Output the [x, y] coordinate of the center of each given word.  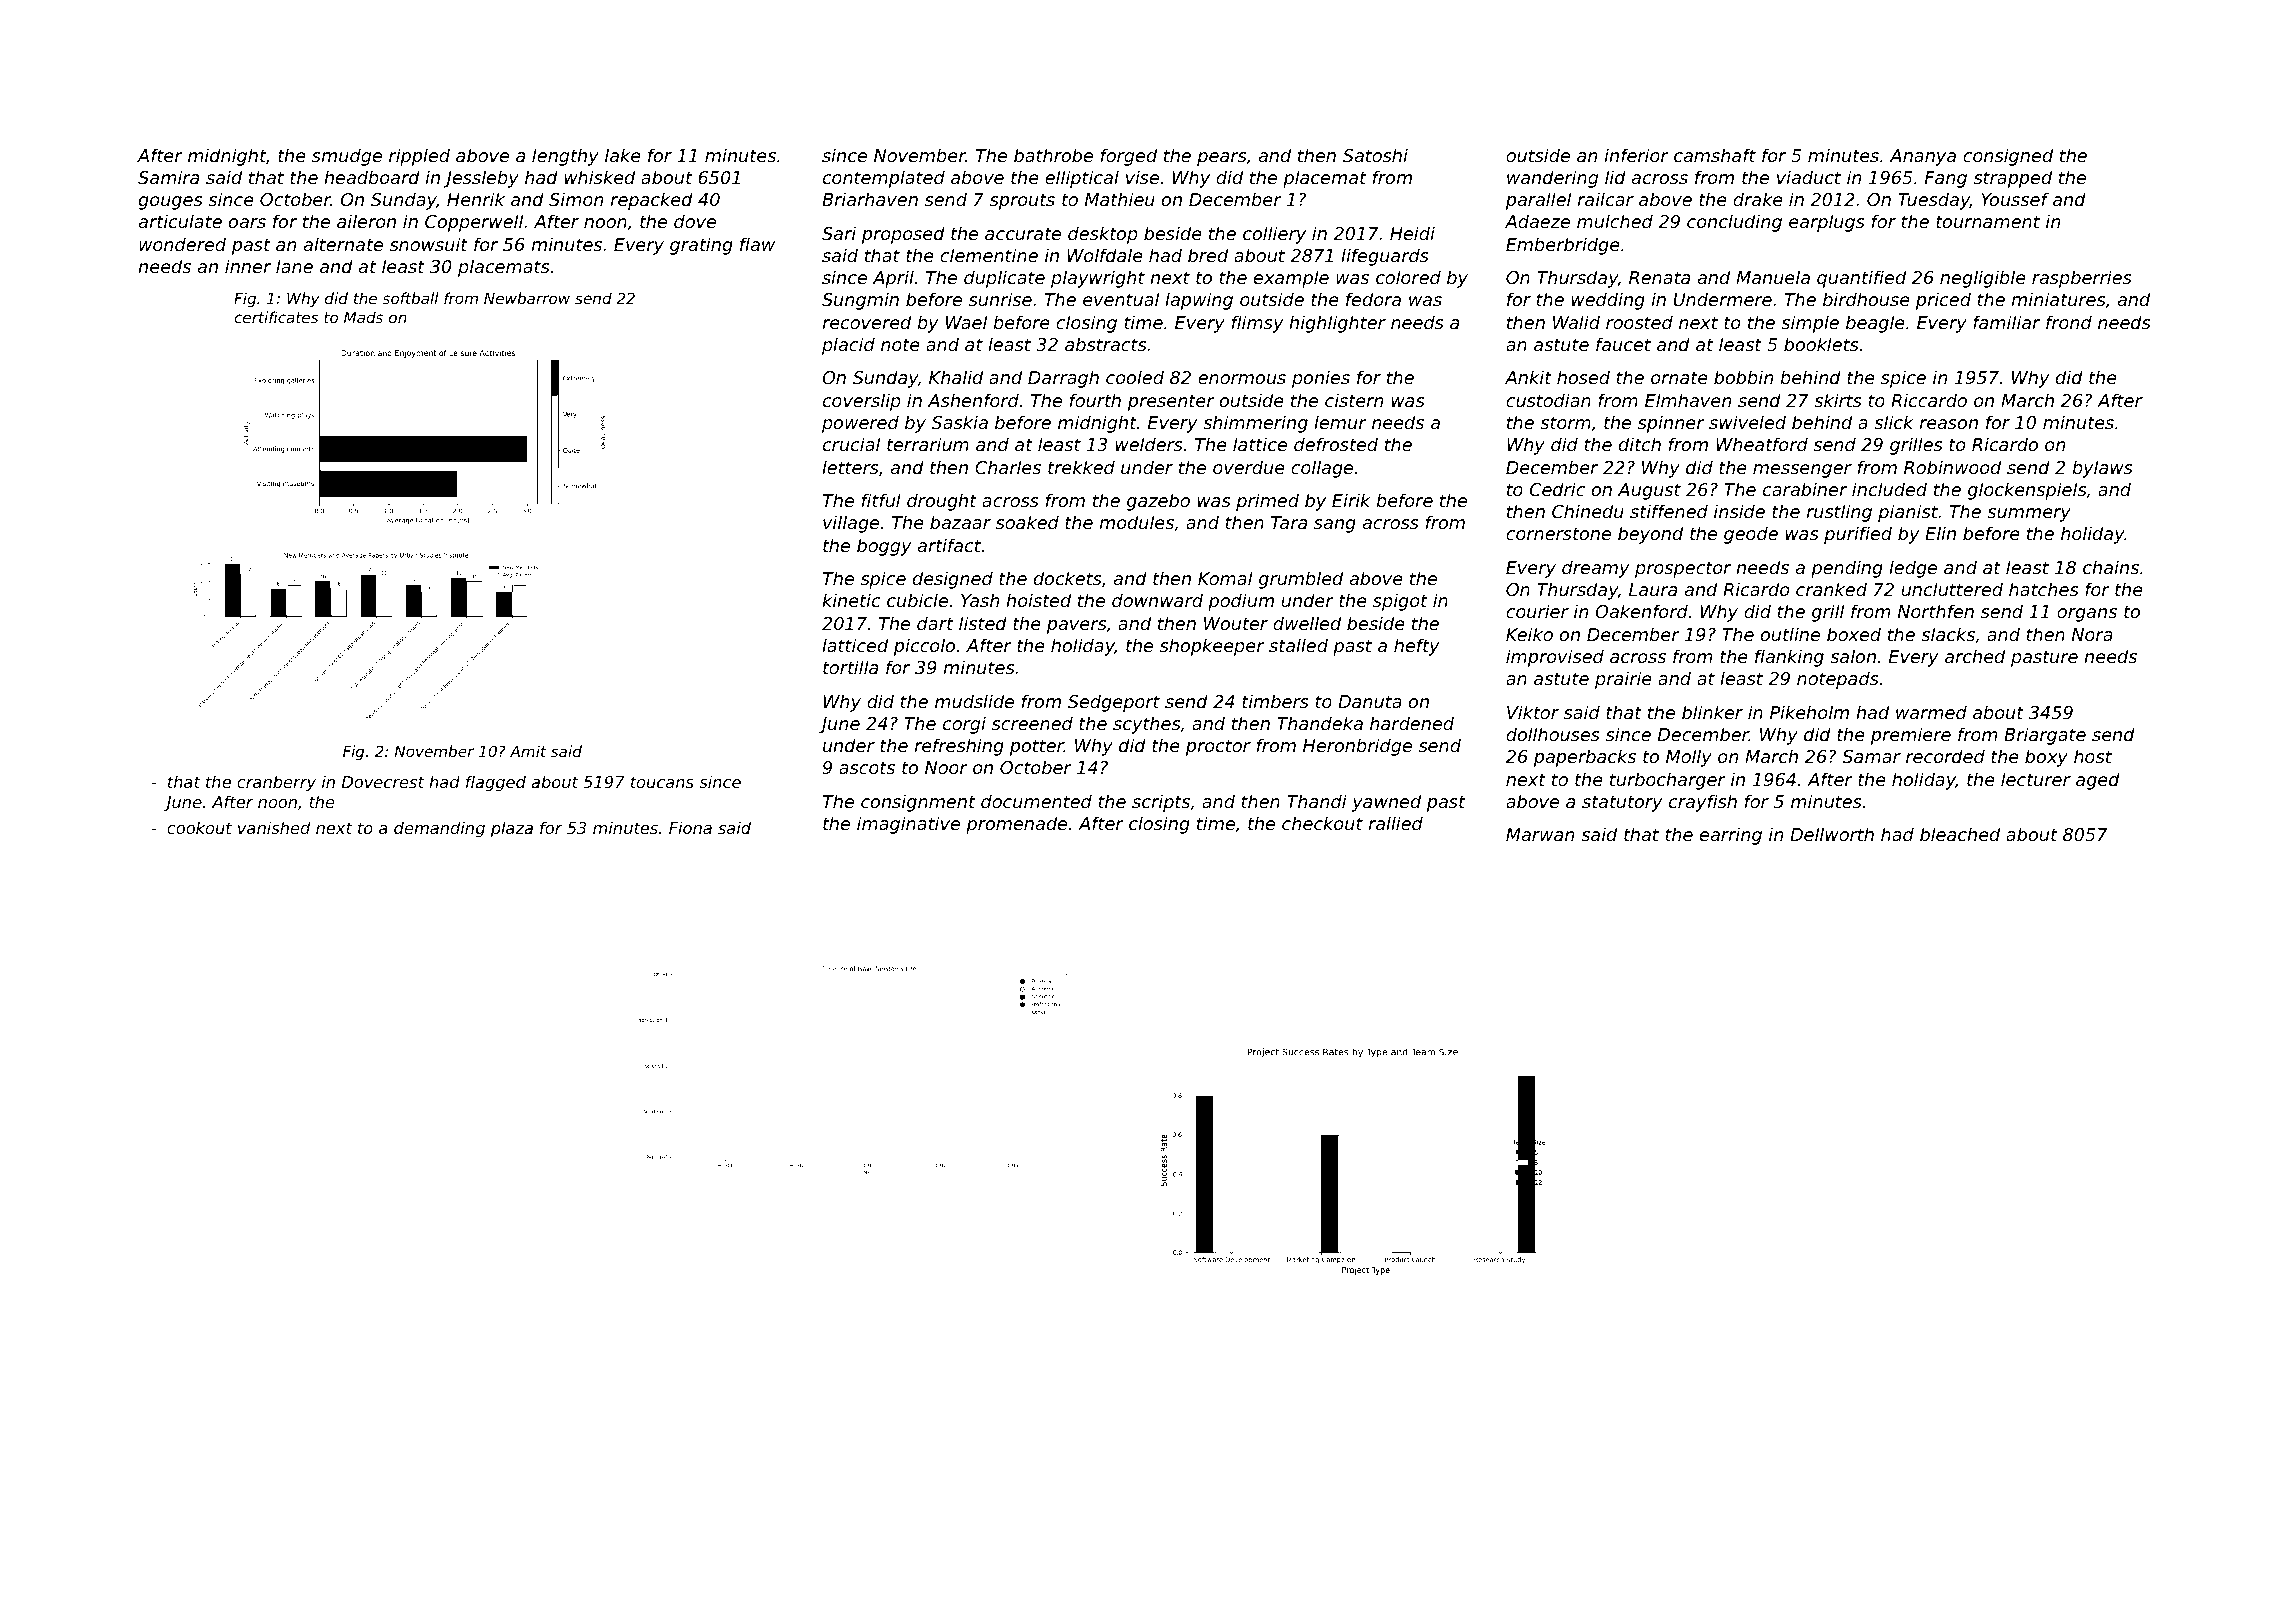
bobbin [1743, 377]
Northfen [1936, 611]
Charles [1008, 467]
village [851, 524]
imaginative [908, 825]
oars [247, 223]
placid [848, 346]
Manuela [1773, 277]
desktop [1103, 235]
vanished [274, 827]
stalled [1298, 645]
